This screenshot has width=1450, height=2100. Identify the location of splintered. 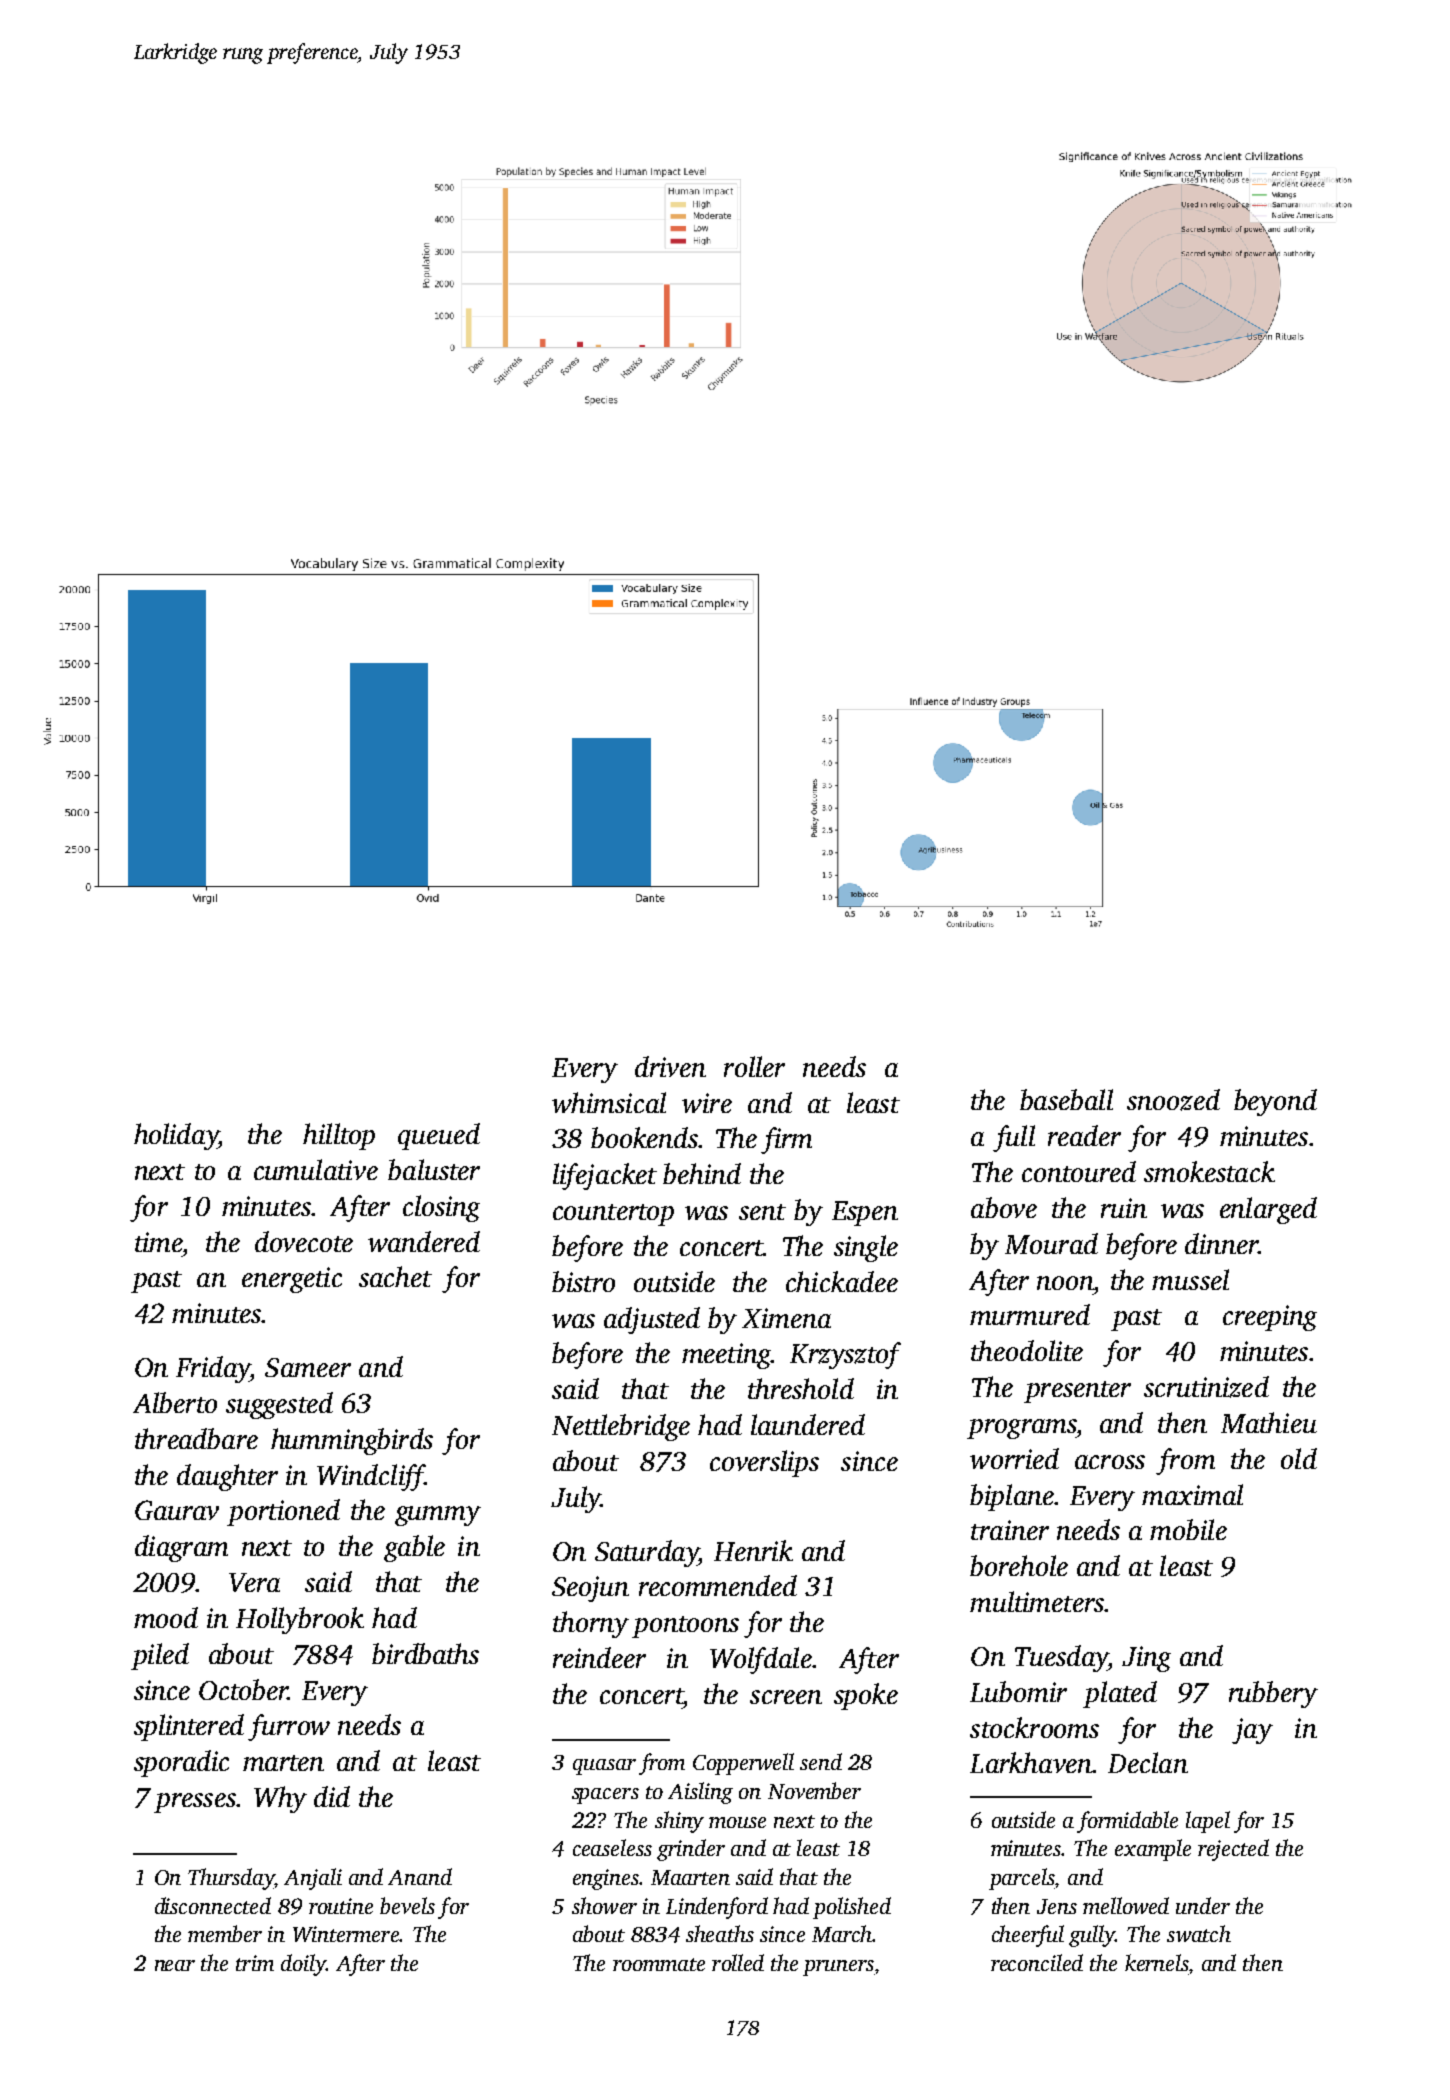
(189, 1727).
